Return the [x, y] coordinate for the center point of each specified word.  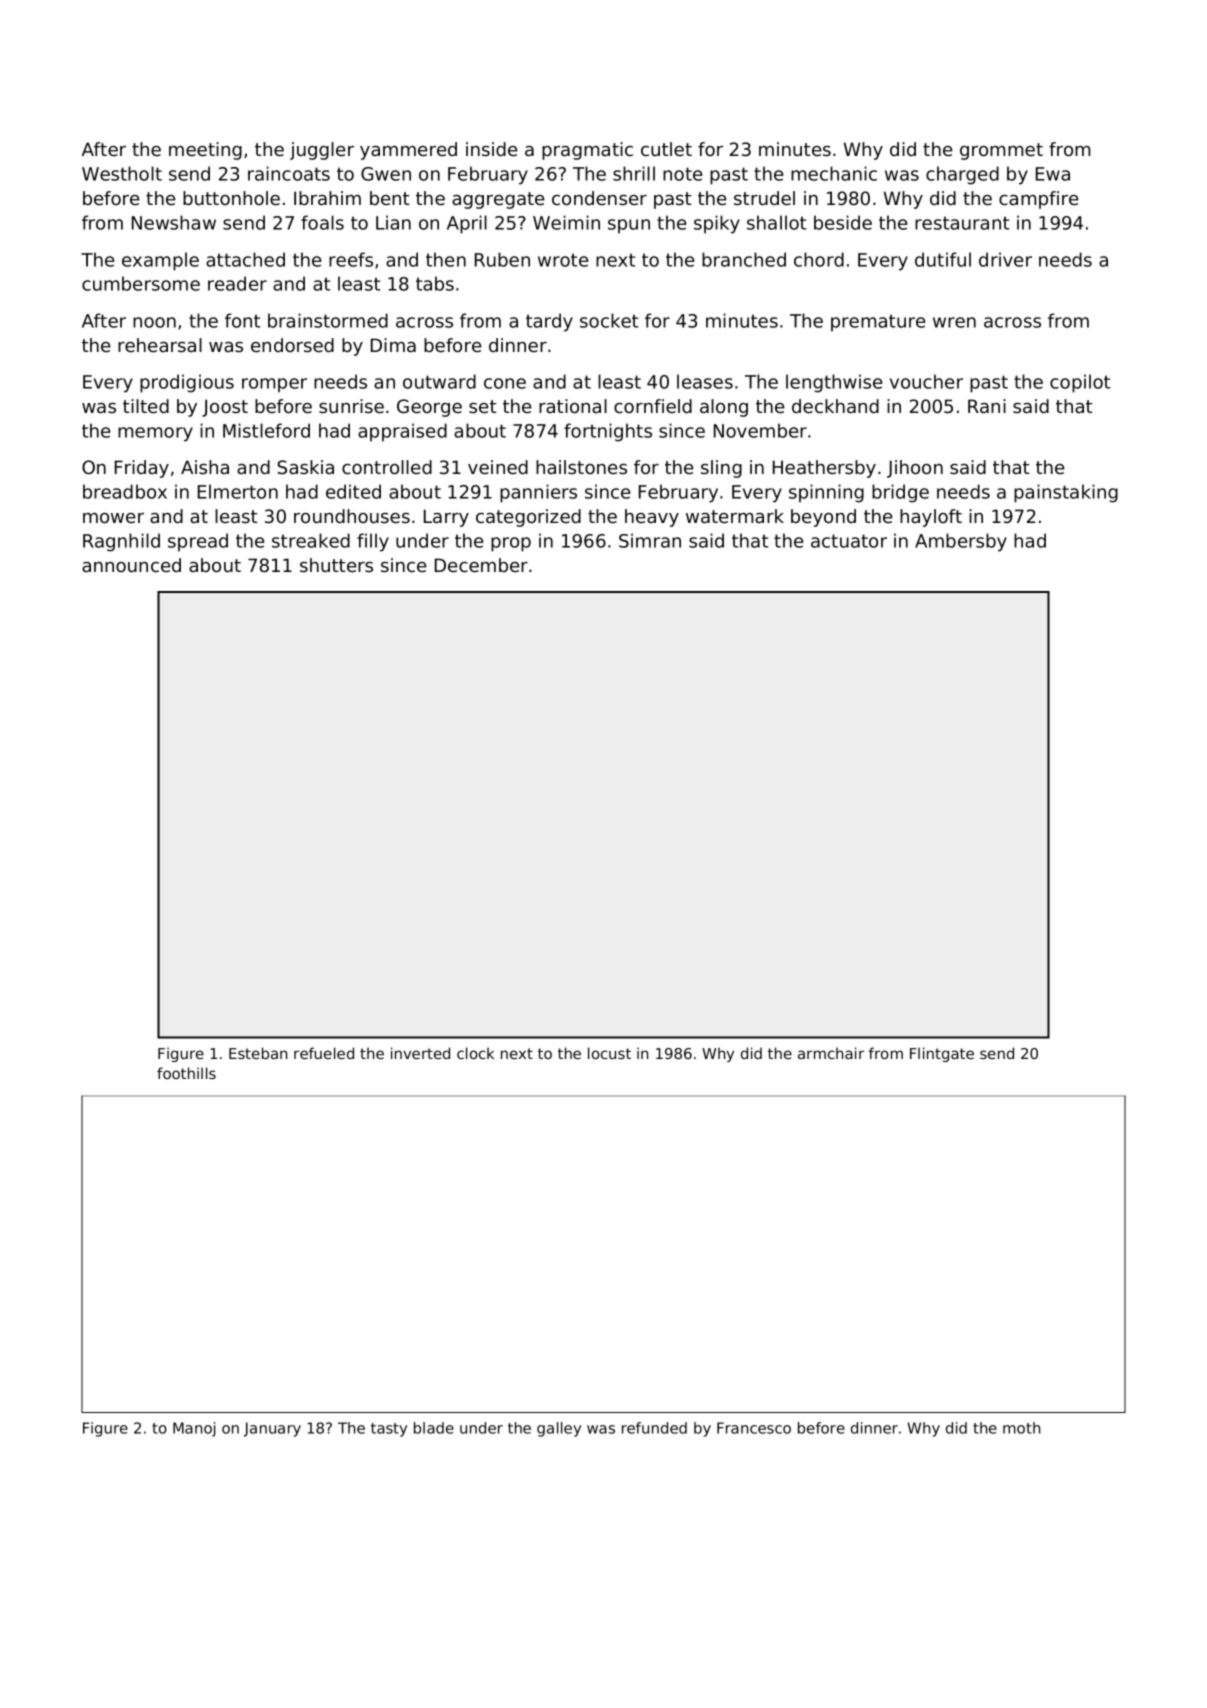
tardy [549, 322]
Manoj [194, 1429]
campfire [1038, 200]
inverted [420, 1053]
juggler [322, 151]
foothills [186, 1073]
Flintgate [942, 1054]
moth [1021, 1428]
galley [559, 1429]
